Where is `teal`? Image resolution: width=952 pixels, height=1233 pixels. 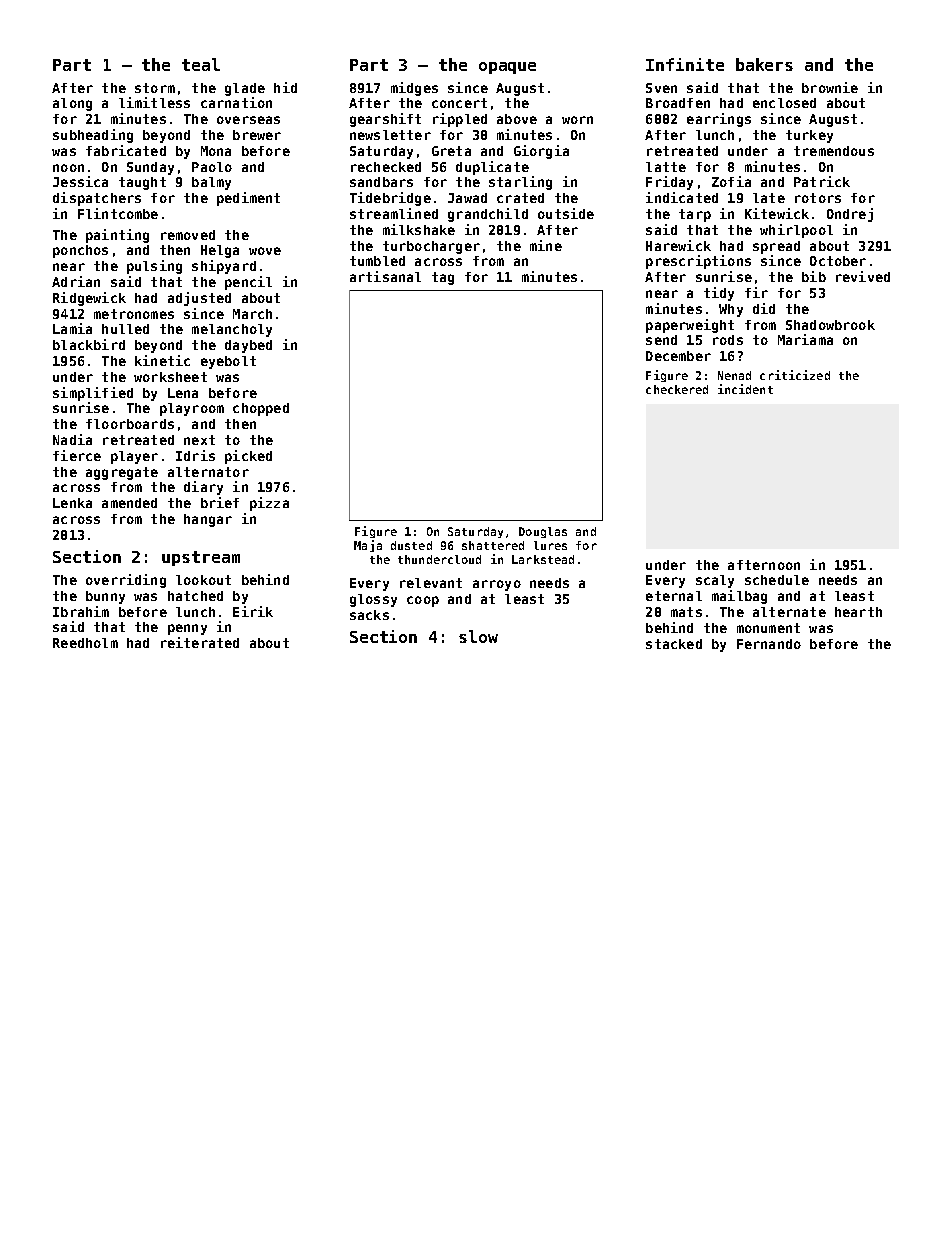 teal is located at coordinates (201, 64).
